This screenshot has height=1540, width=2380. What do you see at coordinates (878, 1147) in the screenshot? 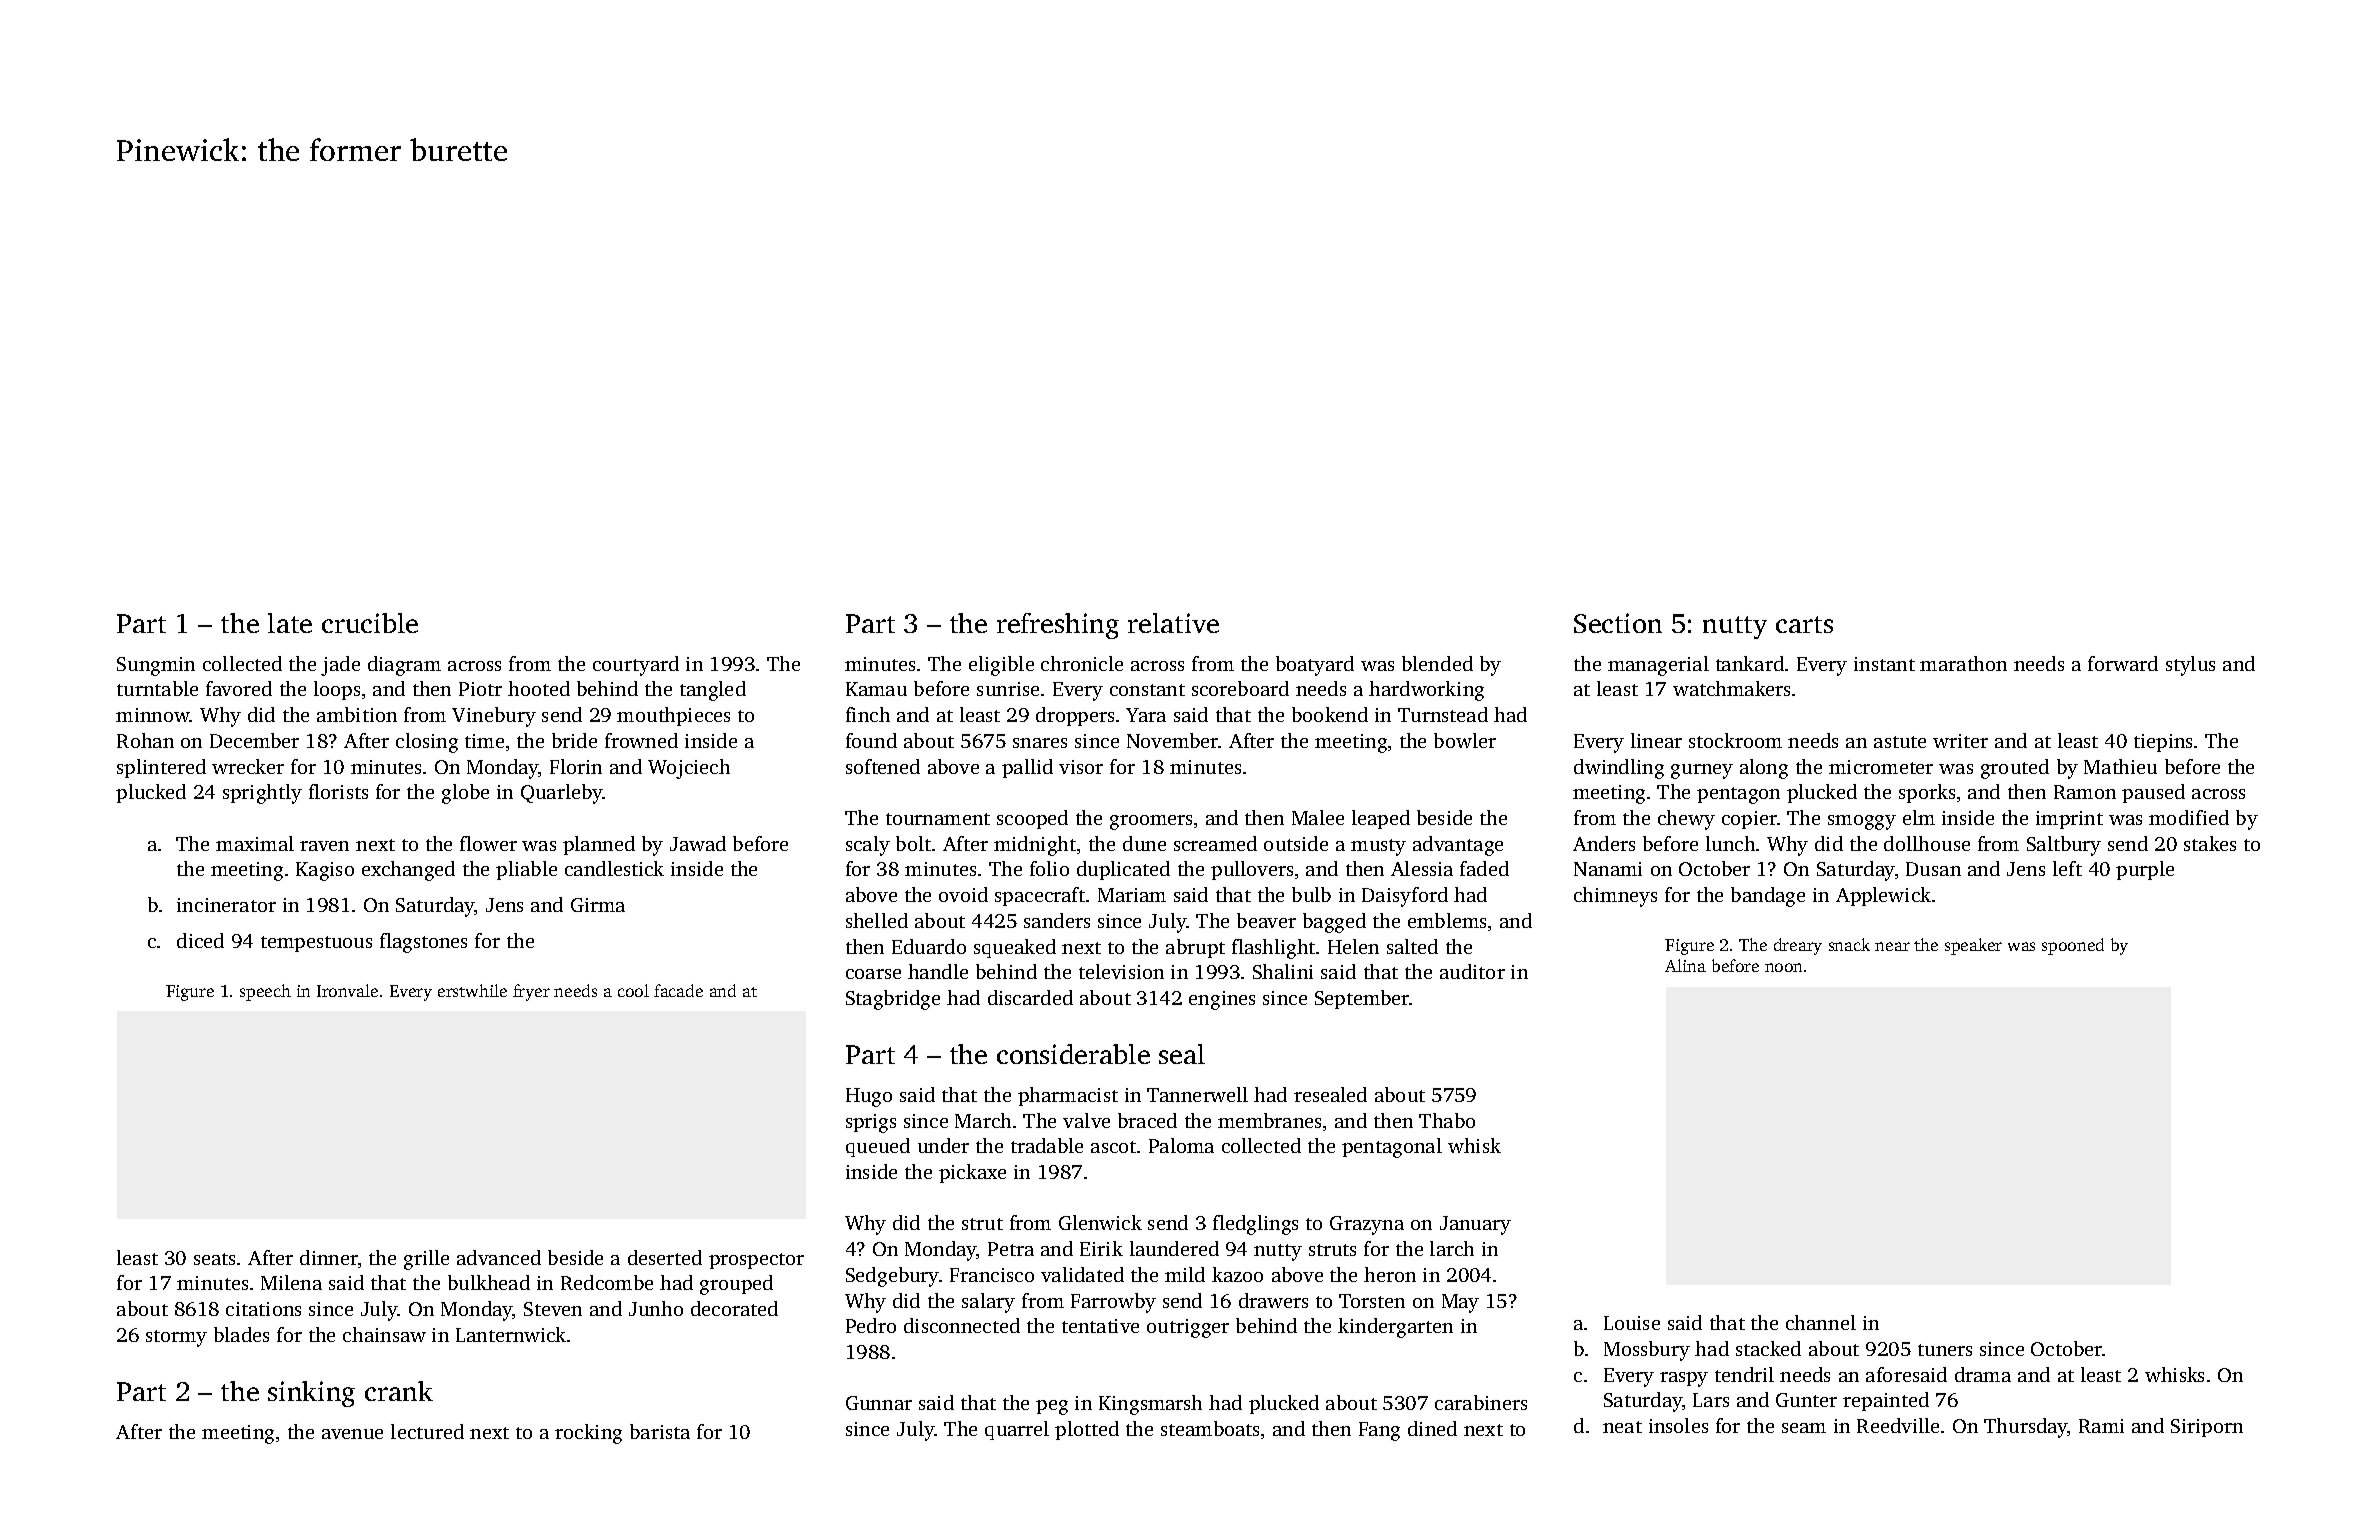
I see `queued` at bounding box center [878, 1147].
